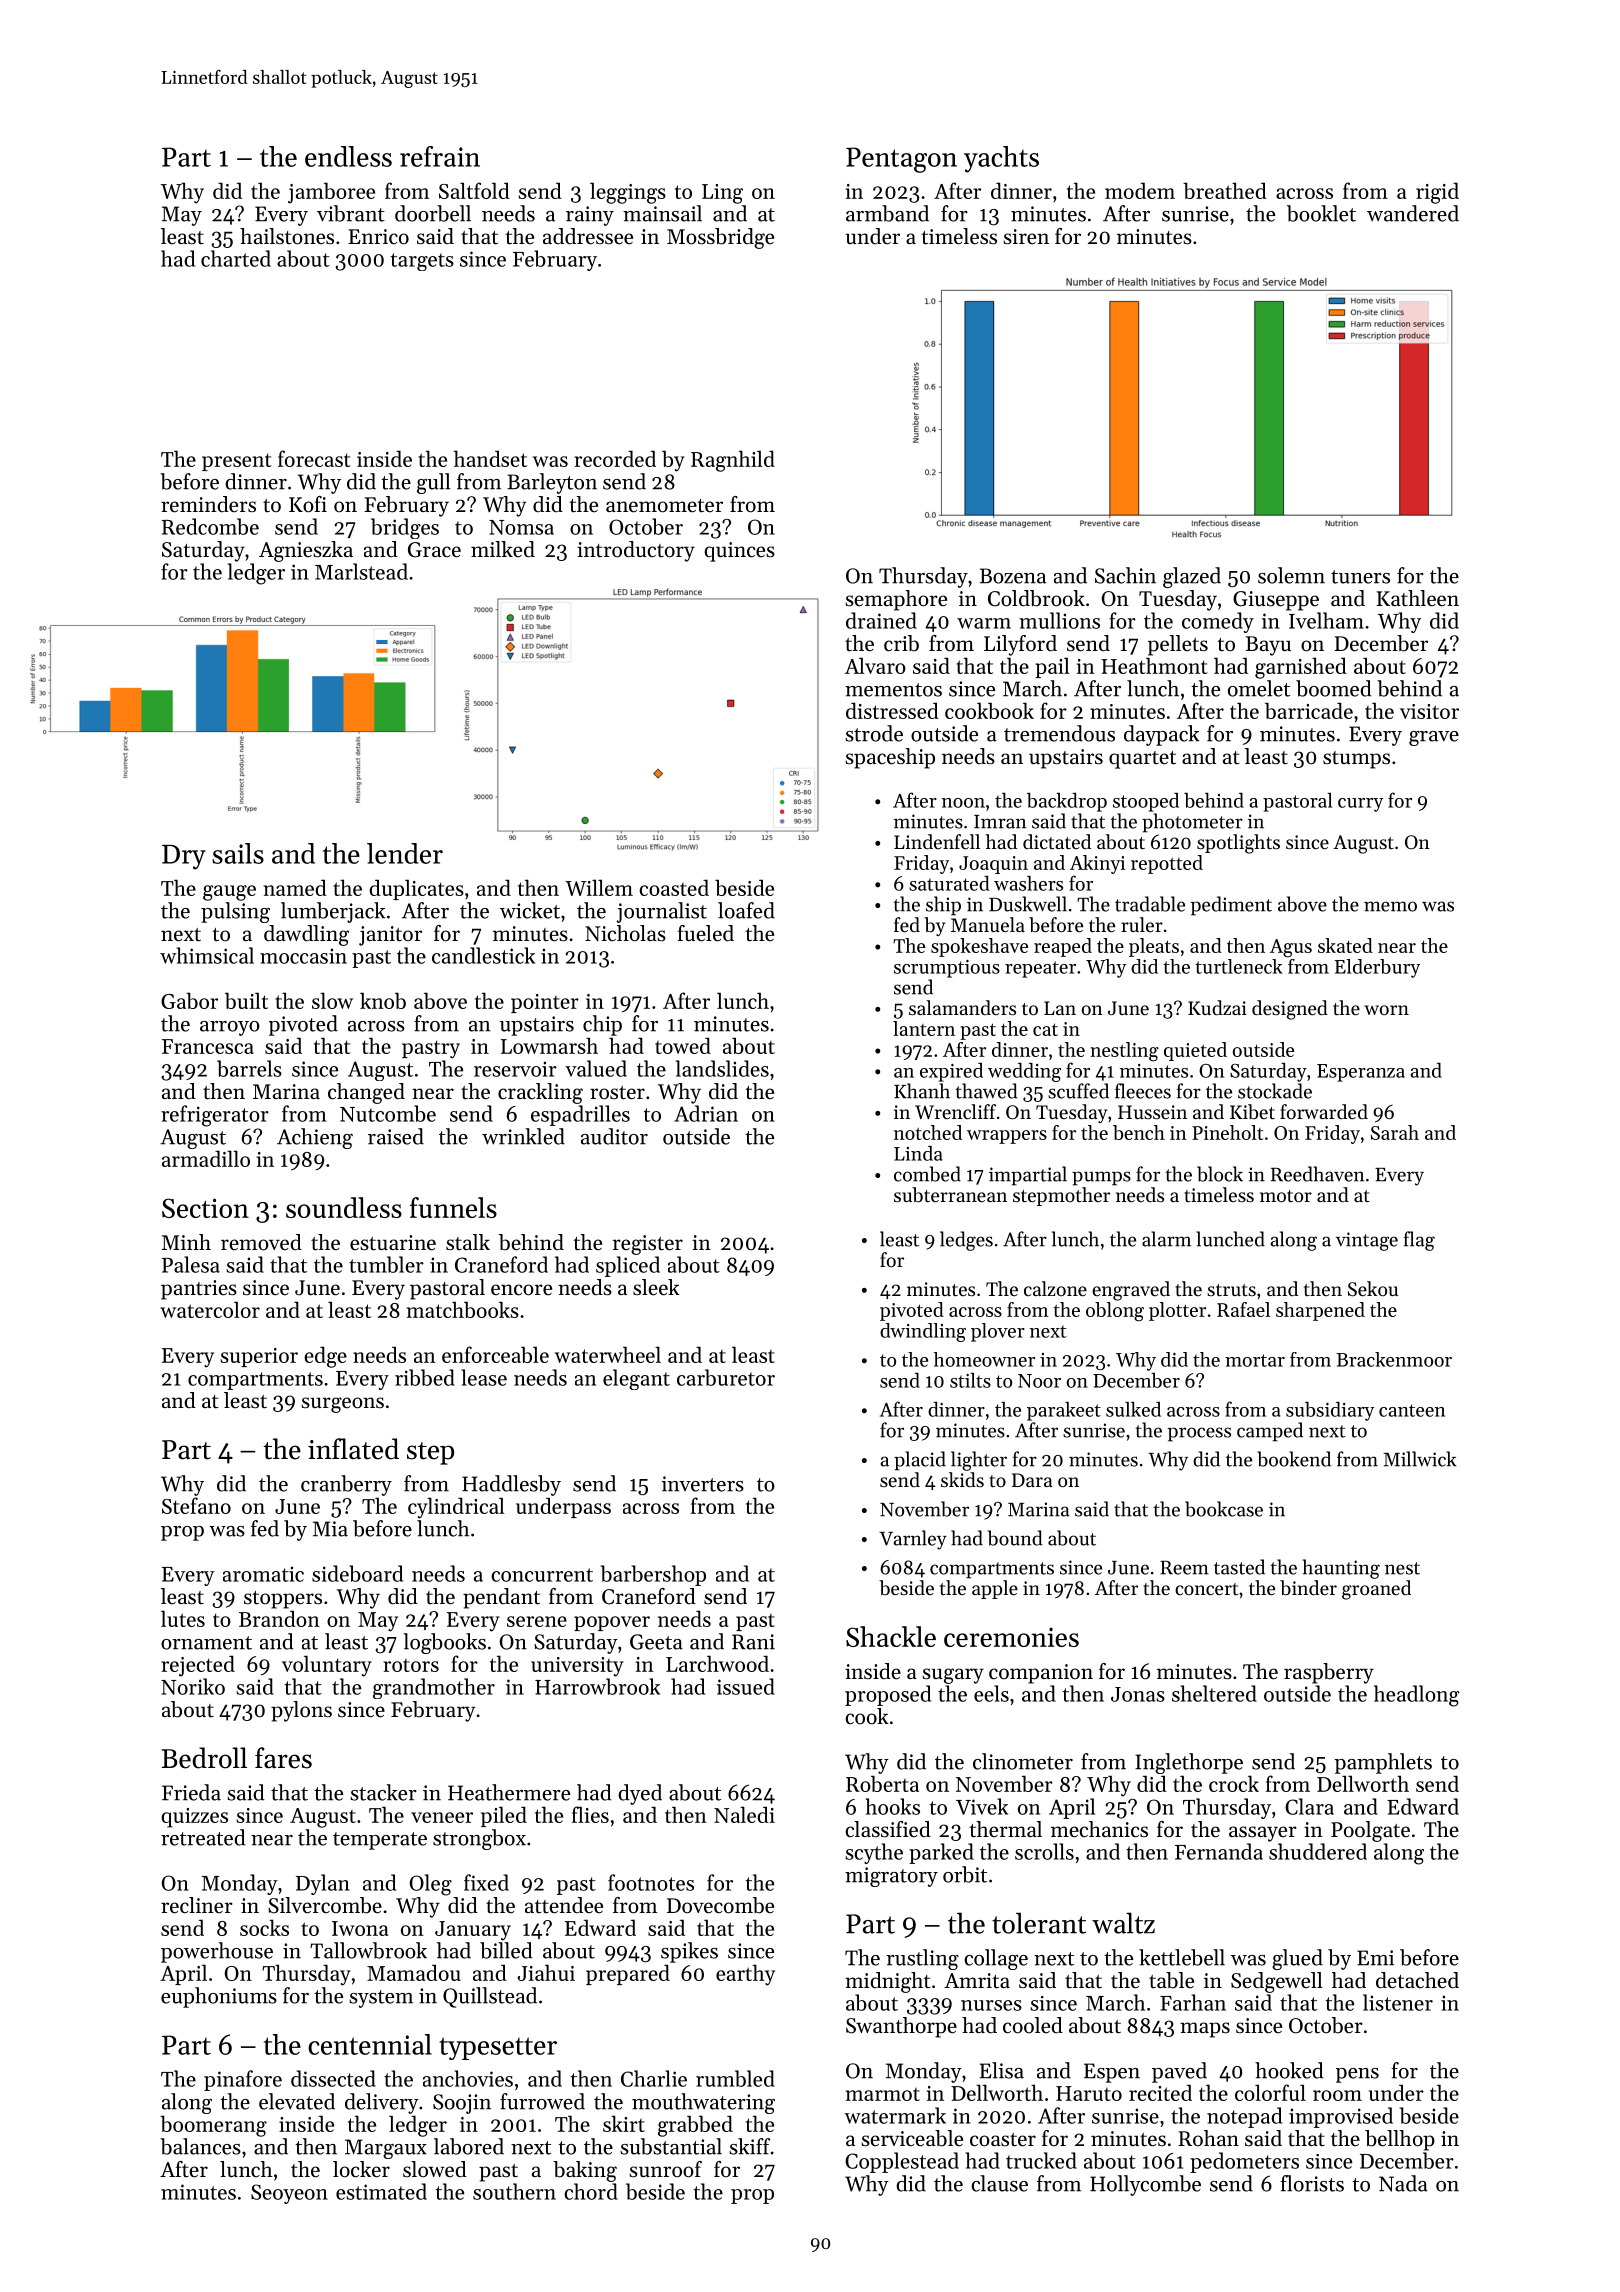 Image resolution: width=1620 pixels, height=2292 pixels. What do you see at coordinates (287, 236) in the screenshot?
I see `hailstones` at bounding box center [287, 236].
